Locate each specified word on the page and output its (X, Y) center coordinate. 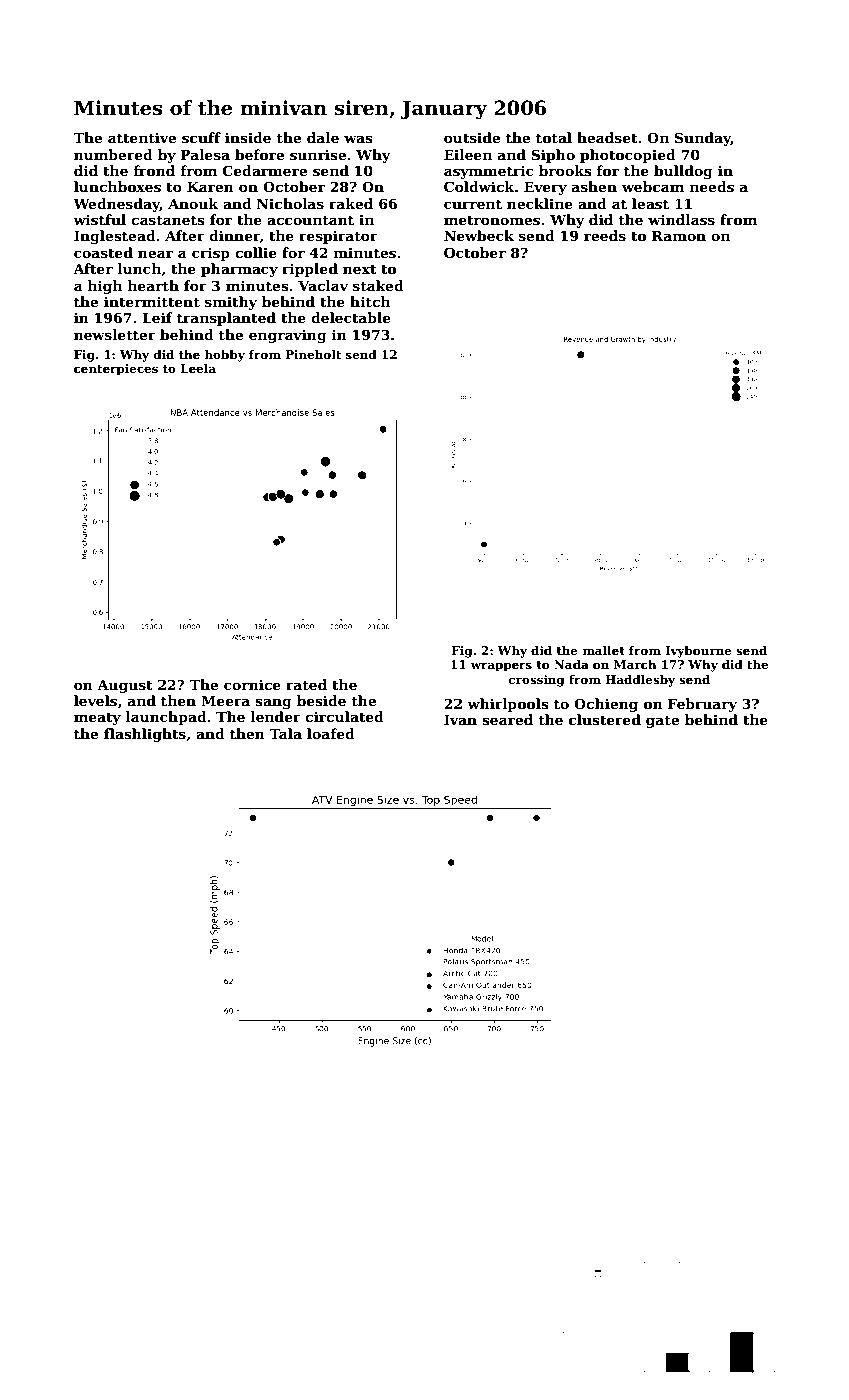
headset (607, 137)
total (554, 137)
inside (248, 137)
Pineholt (313, 354)
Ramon (679, 236)
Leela (198, 368)
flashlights (145, 735)
